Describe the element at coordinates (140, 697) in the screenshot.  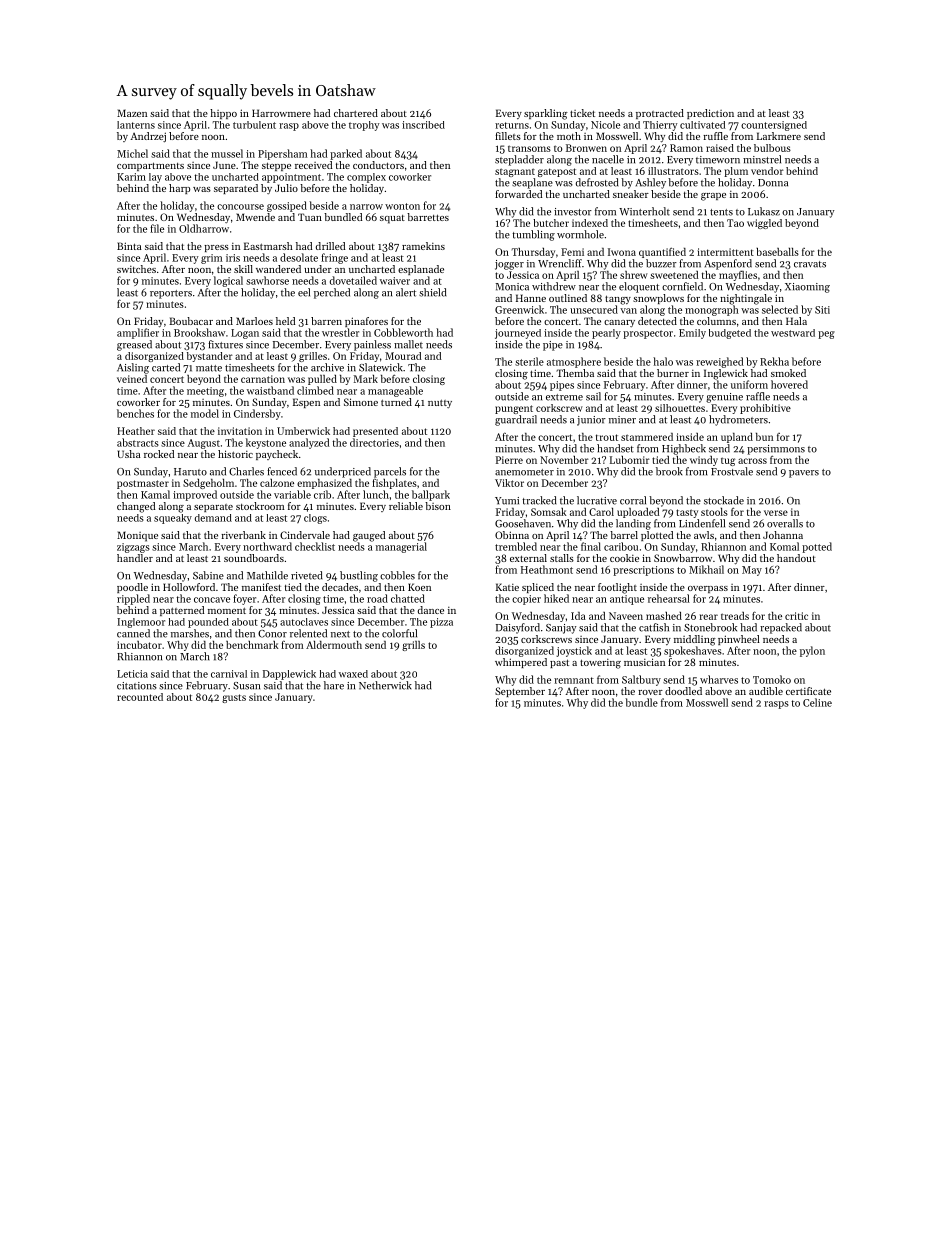
I see `recounted` at that location.
